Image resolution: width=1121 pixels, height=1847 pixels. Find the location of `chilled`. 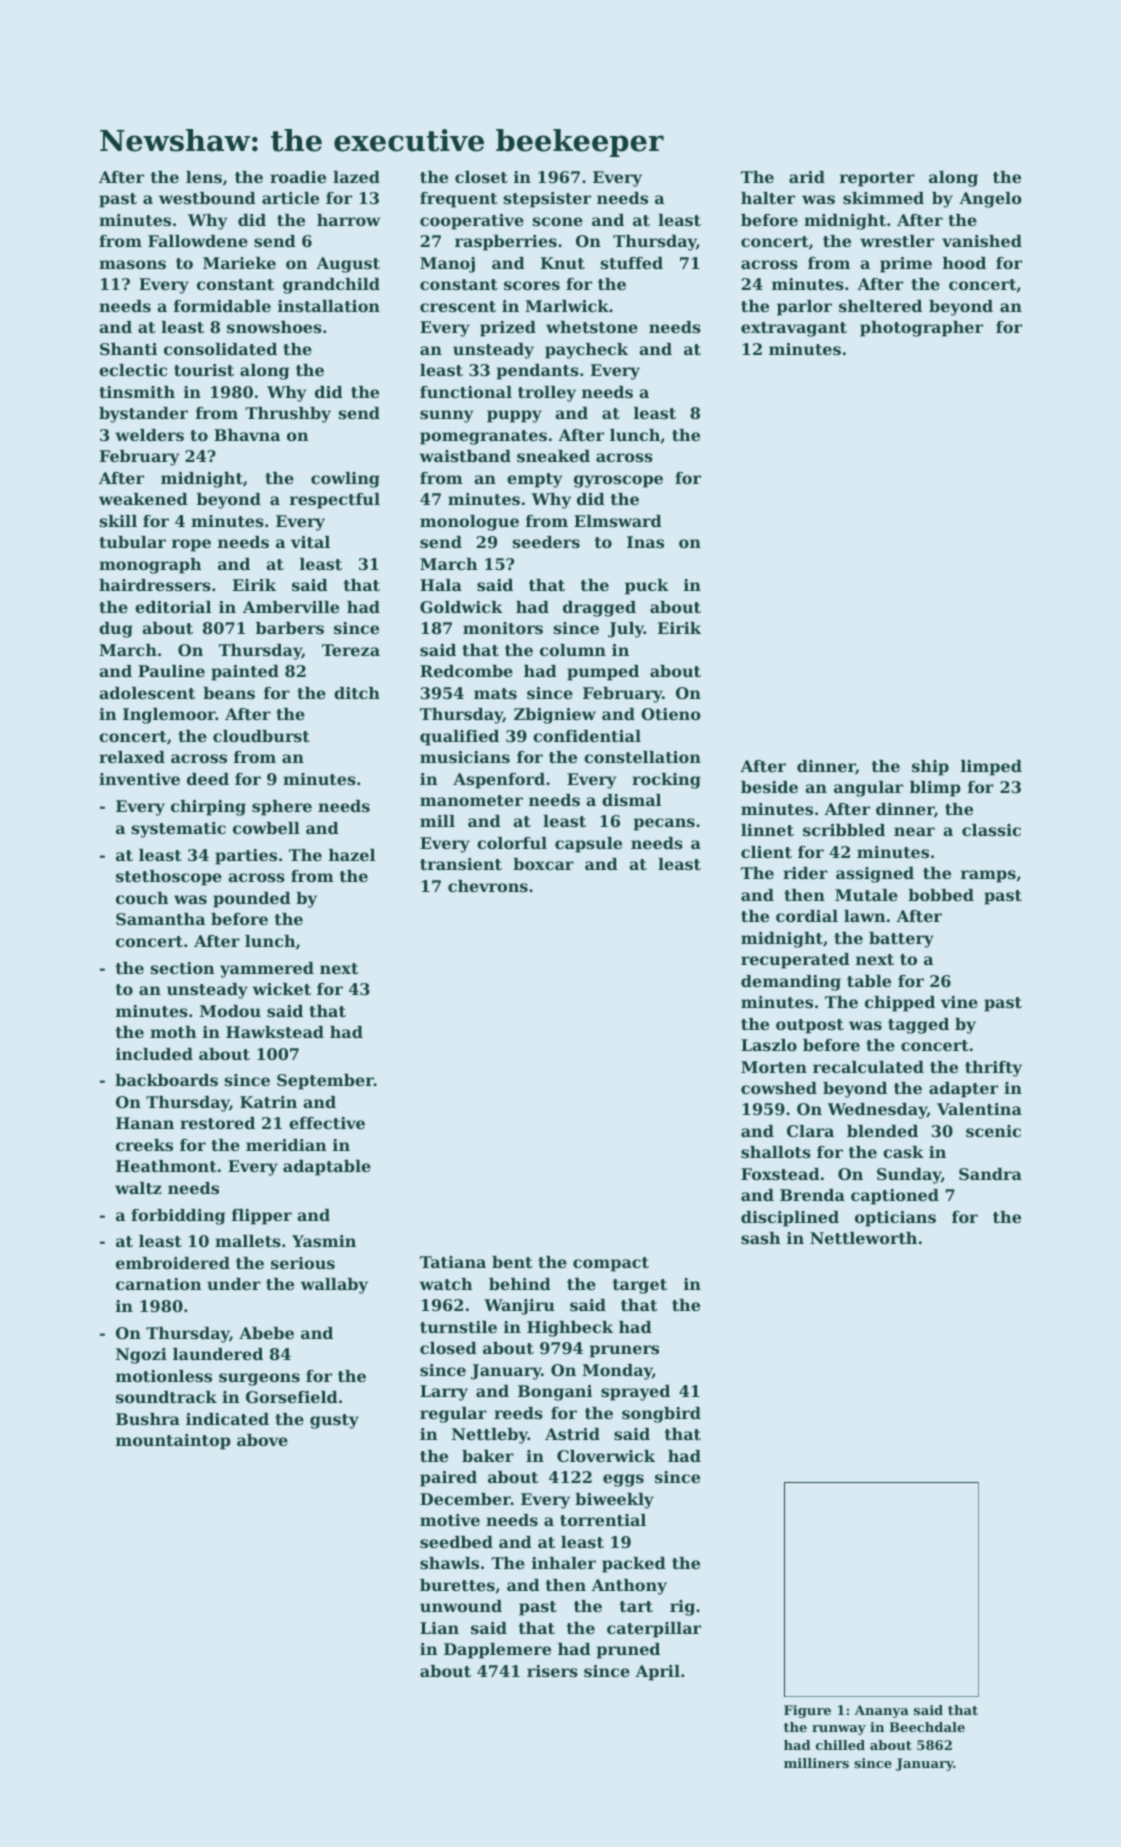

chilled is located at coordinates (840, 1745).
